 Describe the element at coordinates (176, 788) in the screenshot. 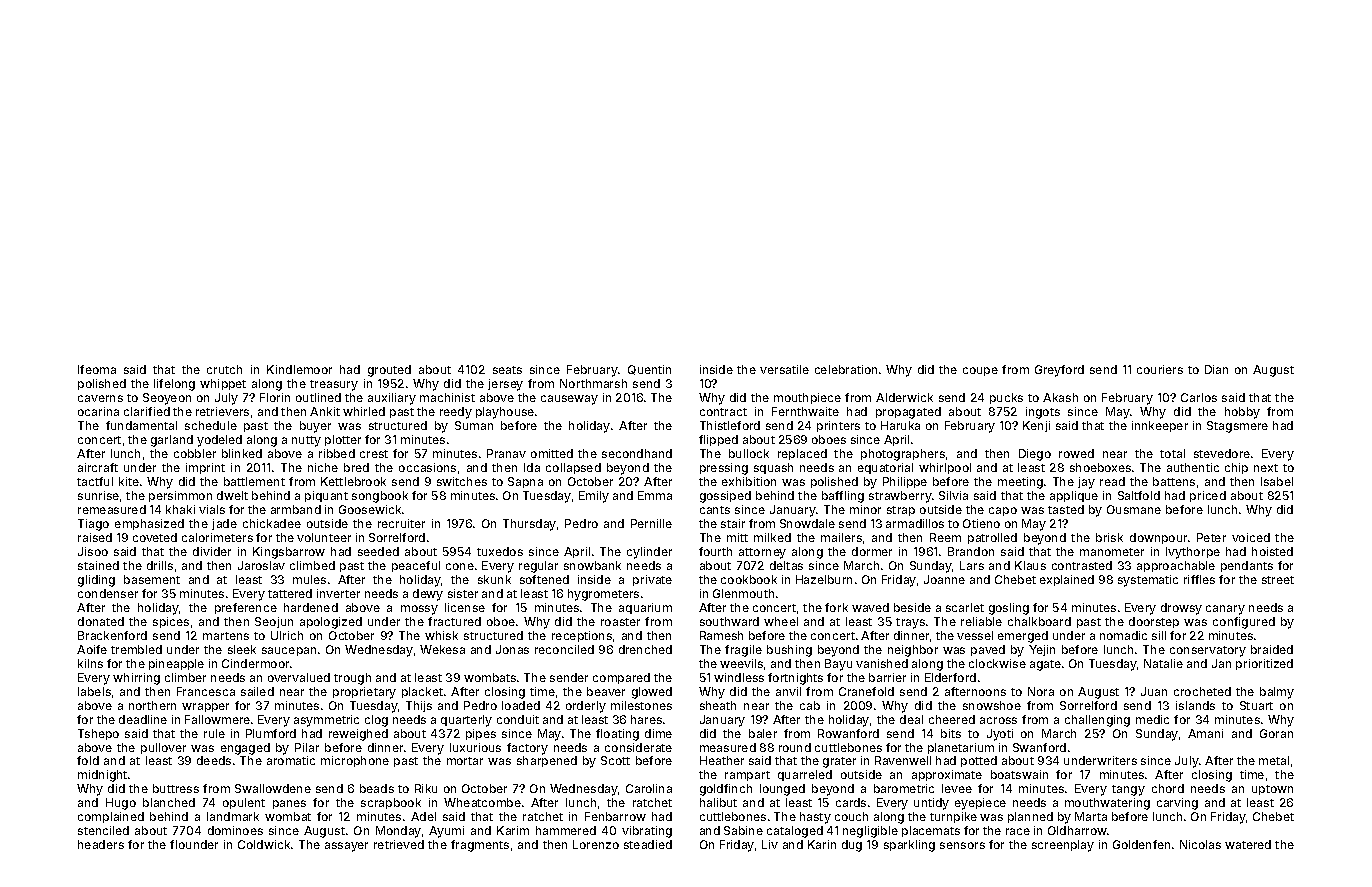

I see `buttress` at that location.
